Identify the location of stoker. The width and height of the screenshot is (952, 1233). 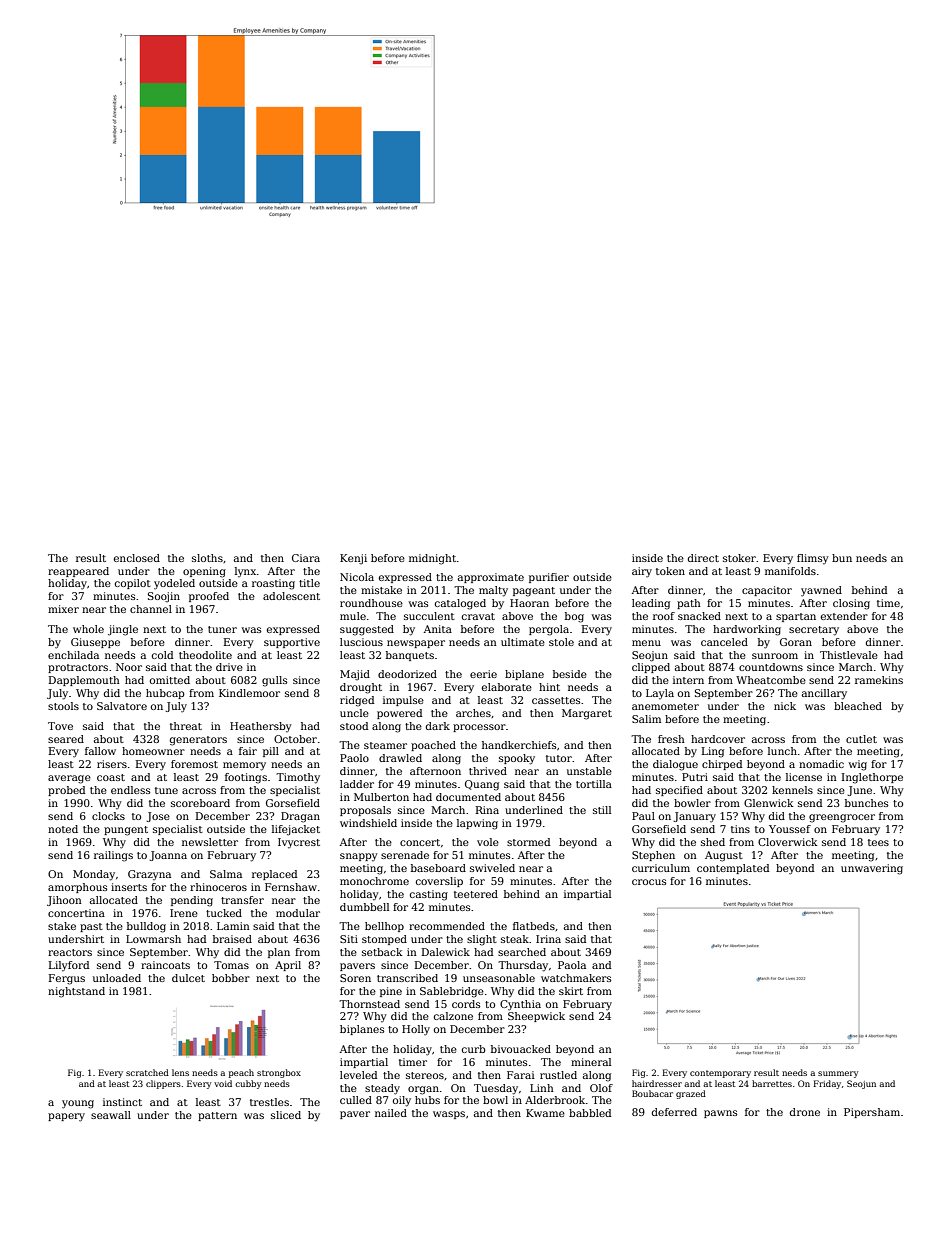
(739, 558).
